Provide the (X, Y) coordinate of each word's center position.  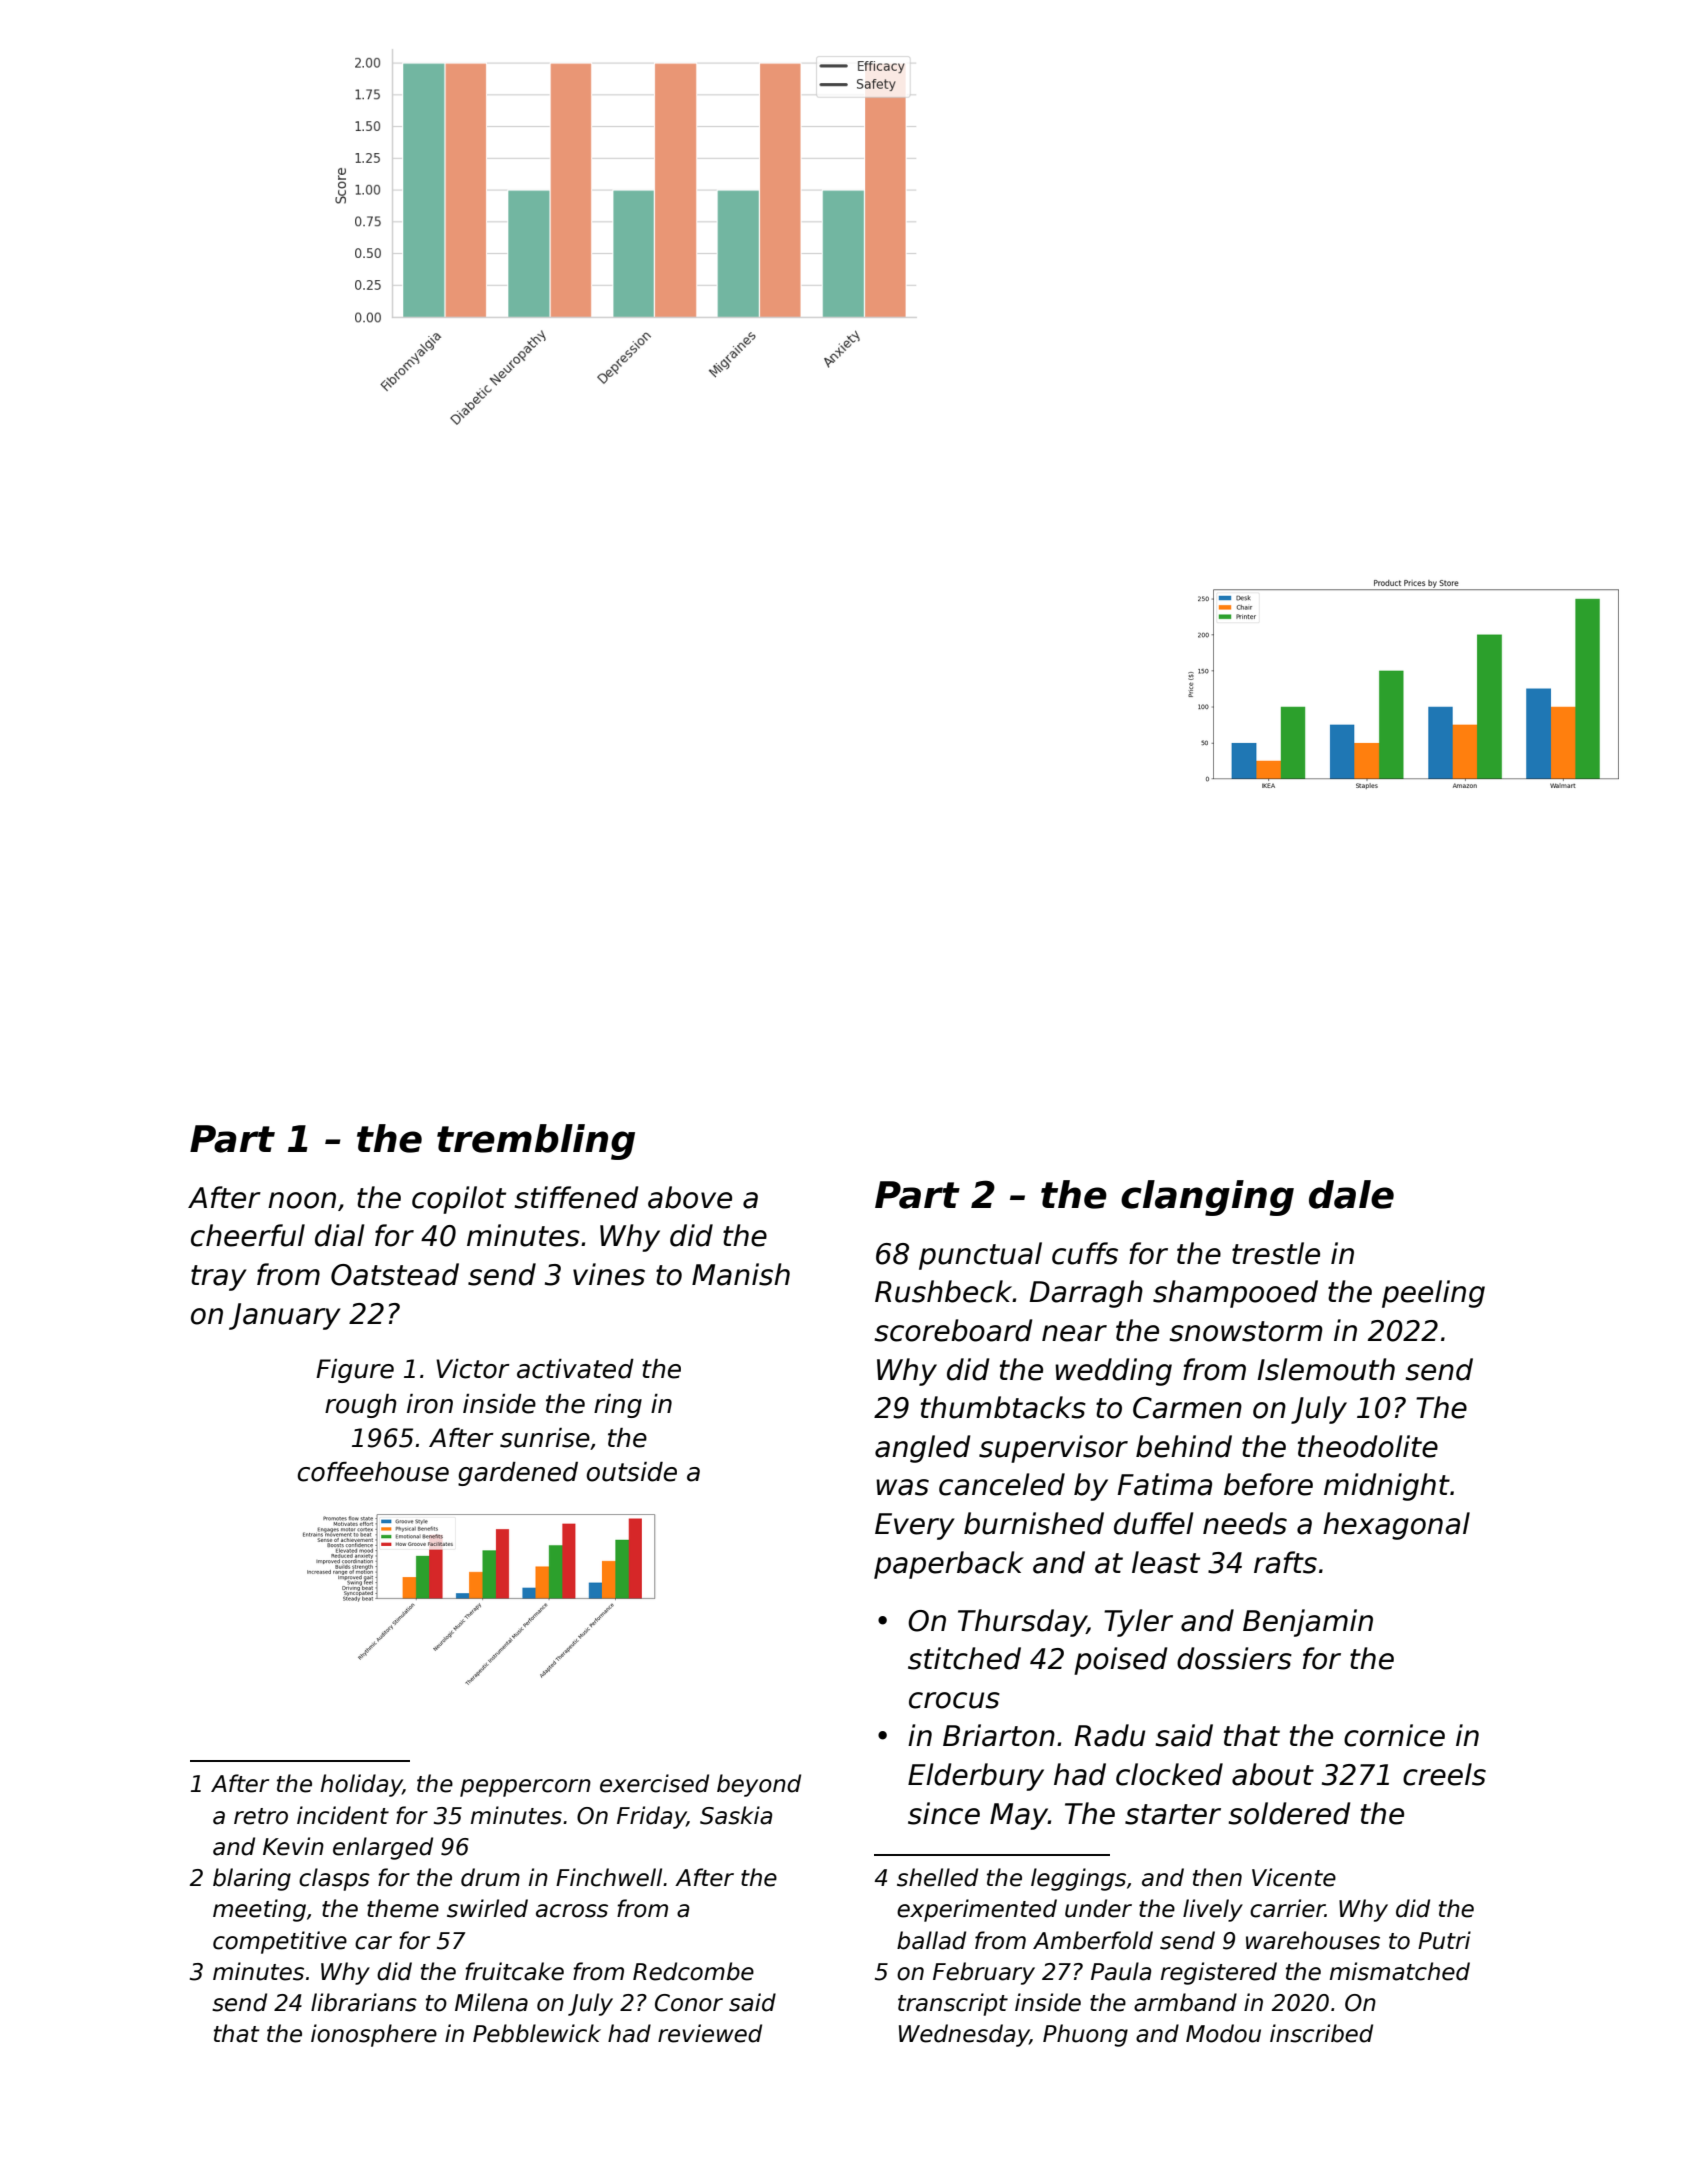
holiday (362, 1785)
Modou (1223, 2033)
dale (1351, 1194)
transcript (953, 2004)
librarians (364, 2002)
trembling (536, 1142)
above (690, 1197)
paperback (949, 1565)
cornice (1394, 1735)
